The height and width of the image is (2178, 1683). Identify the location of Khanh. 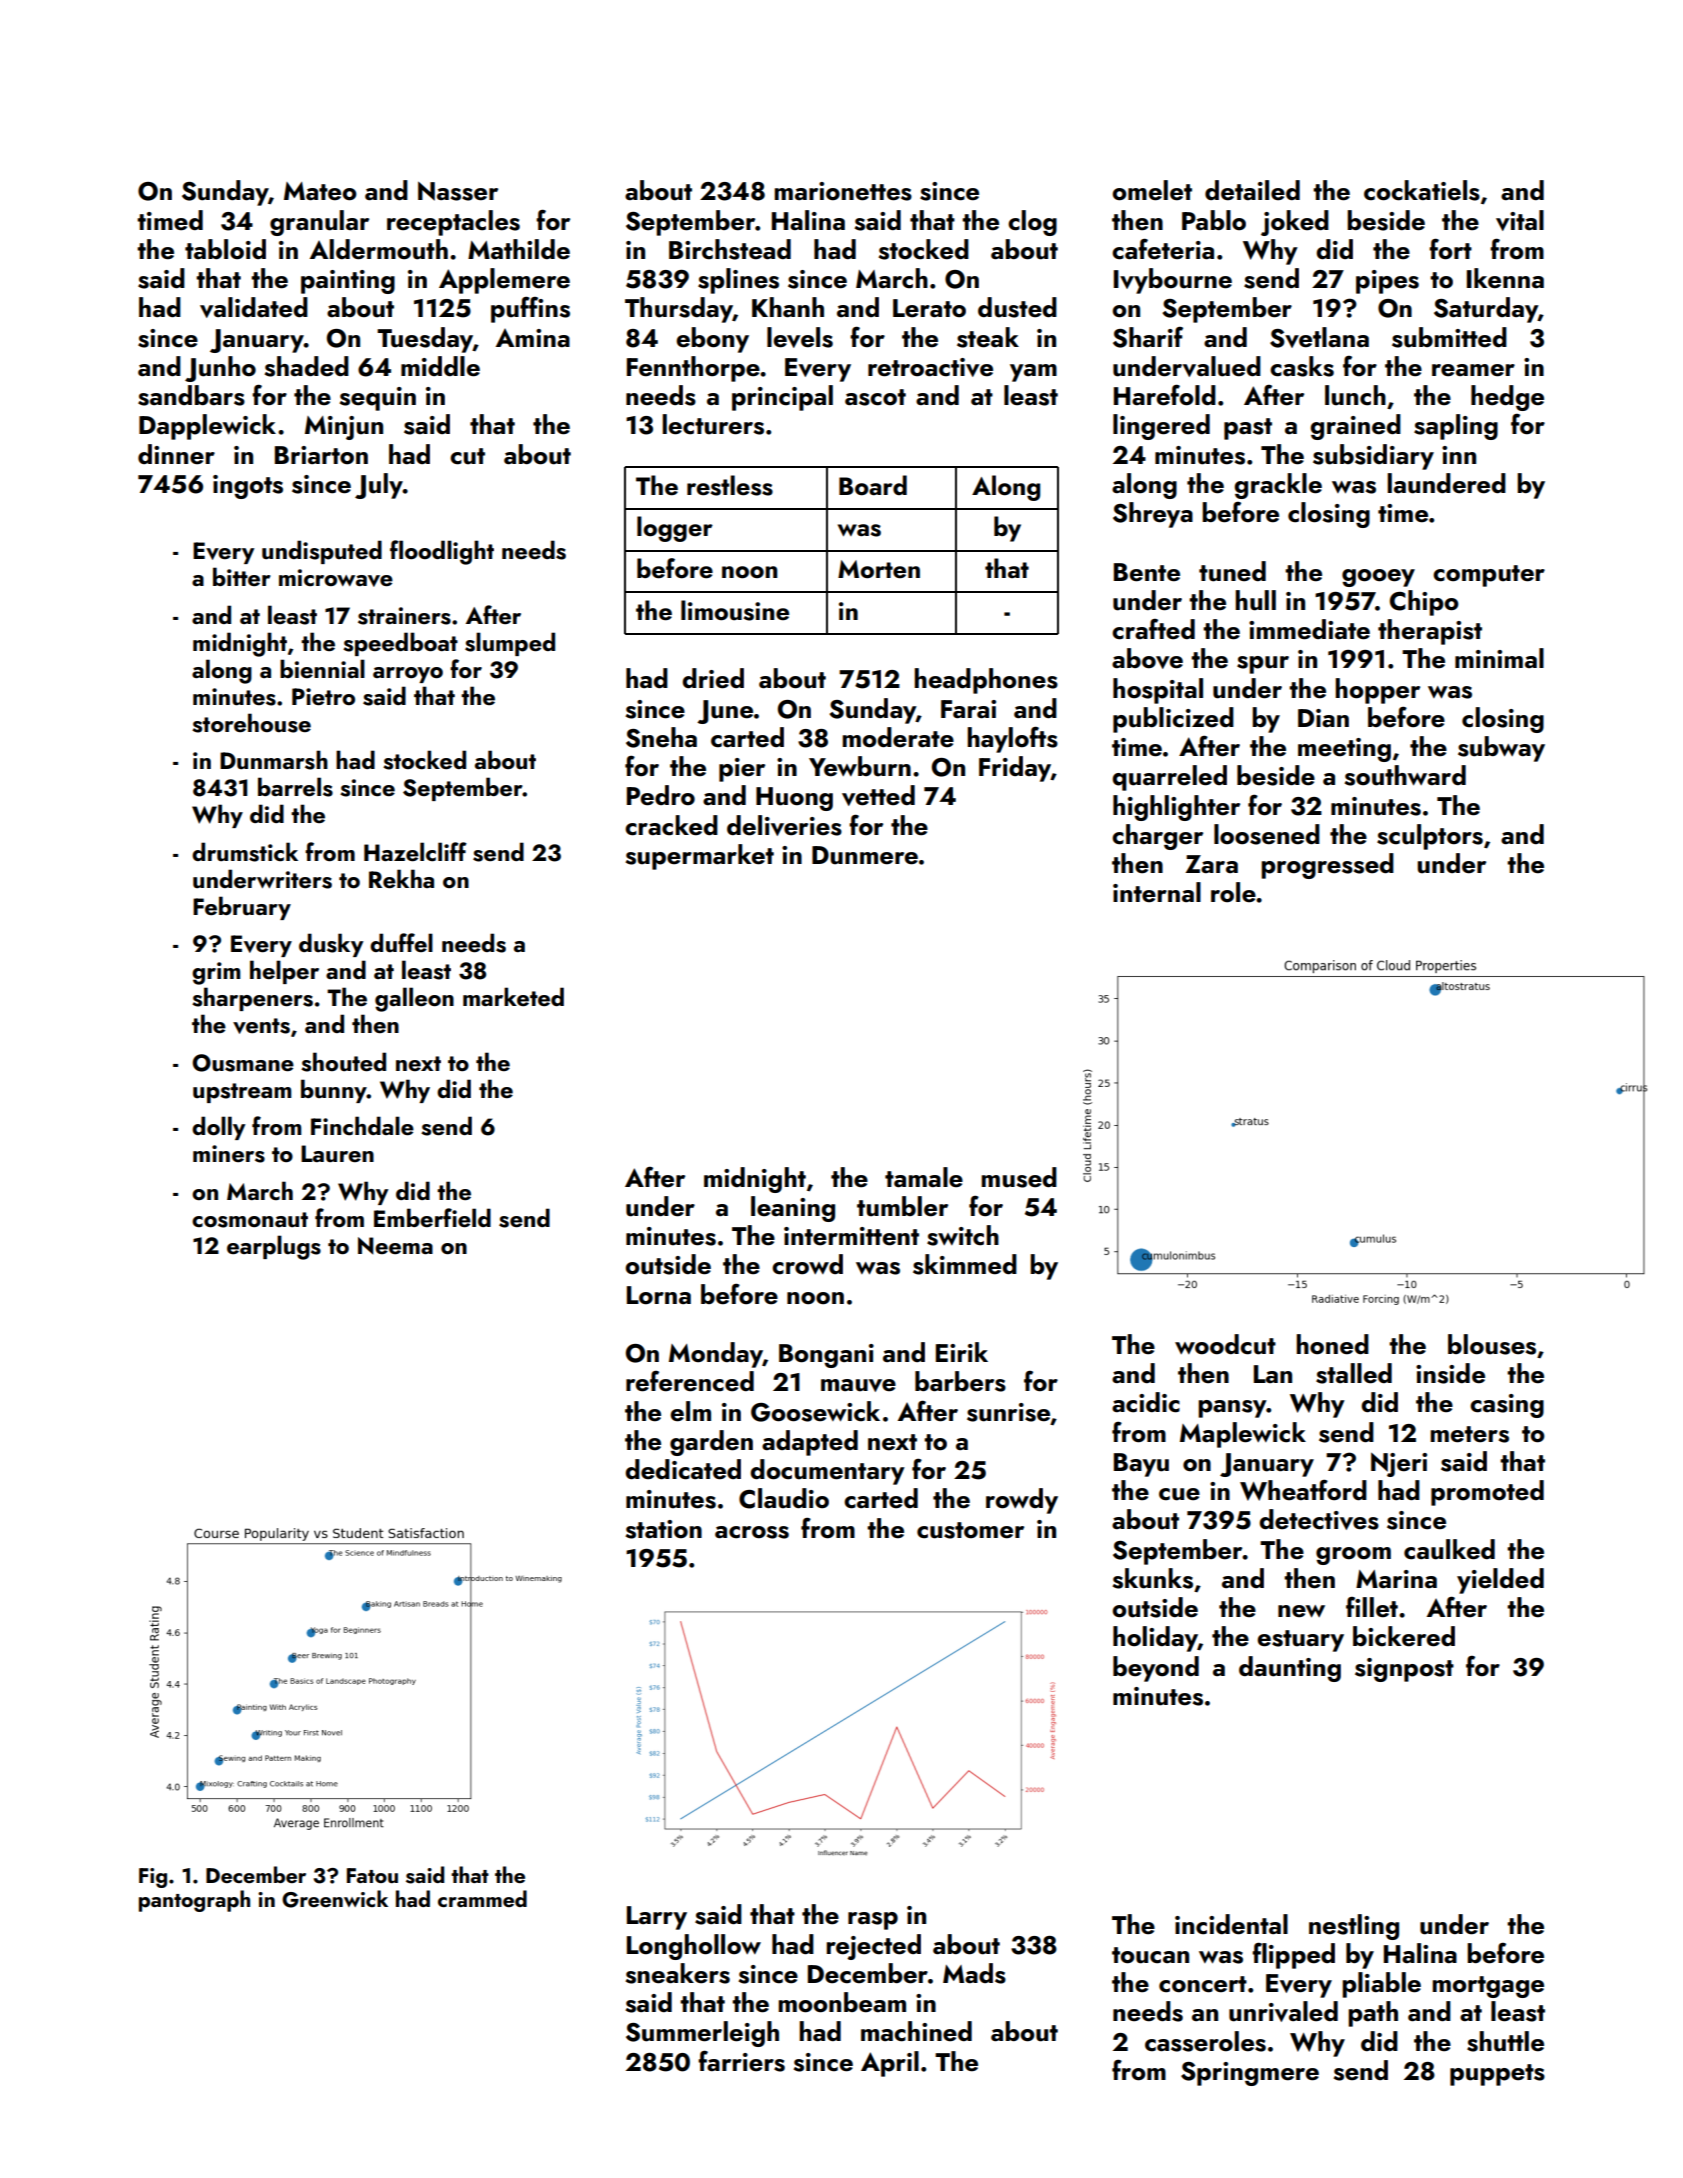
(788, 307).
